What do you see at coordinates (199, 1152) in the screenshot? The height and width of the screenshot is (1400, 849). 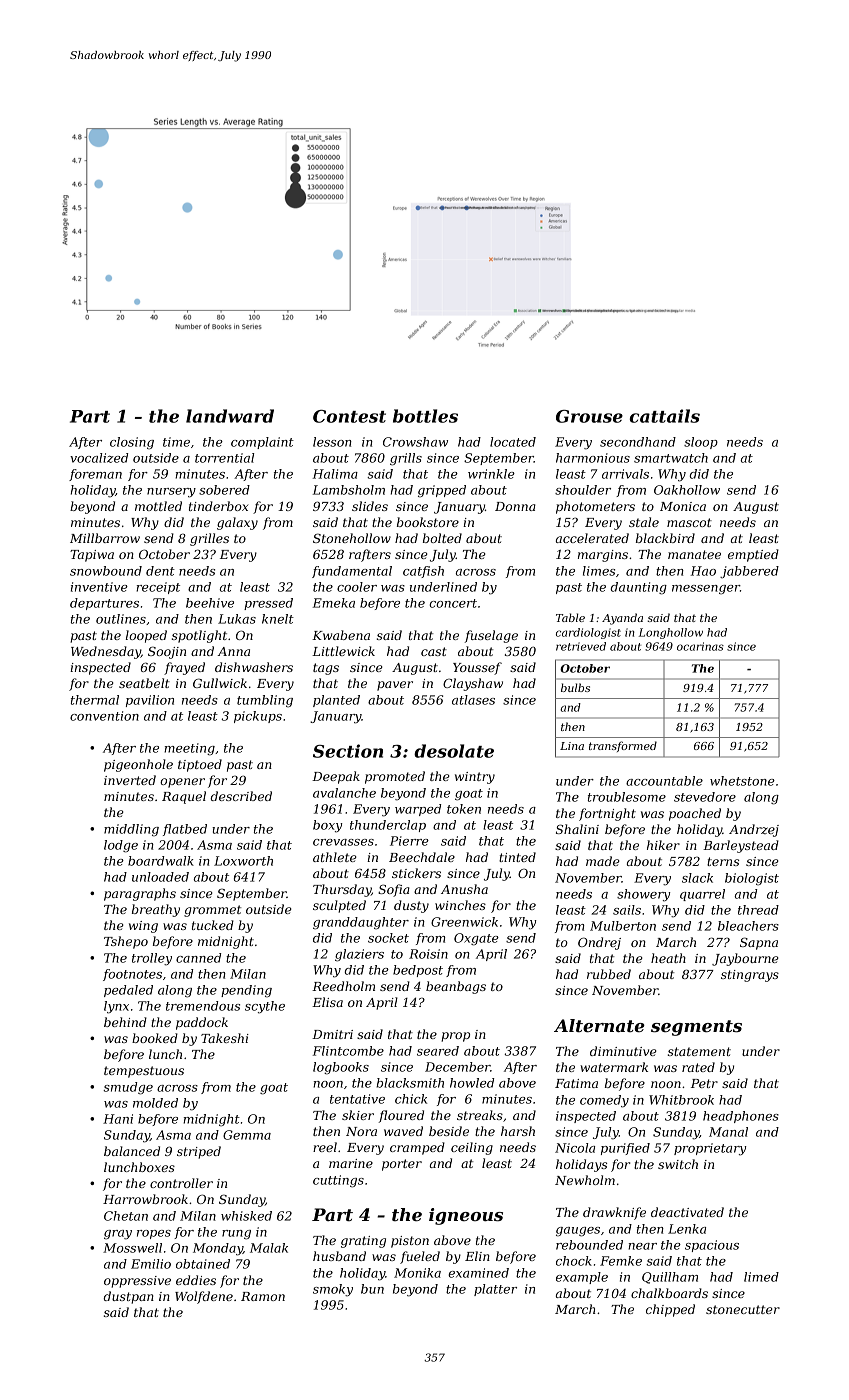 I see `striped` at bounding box center [199, 1152].
